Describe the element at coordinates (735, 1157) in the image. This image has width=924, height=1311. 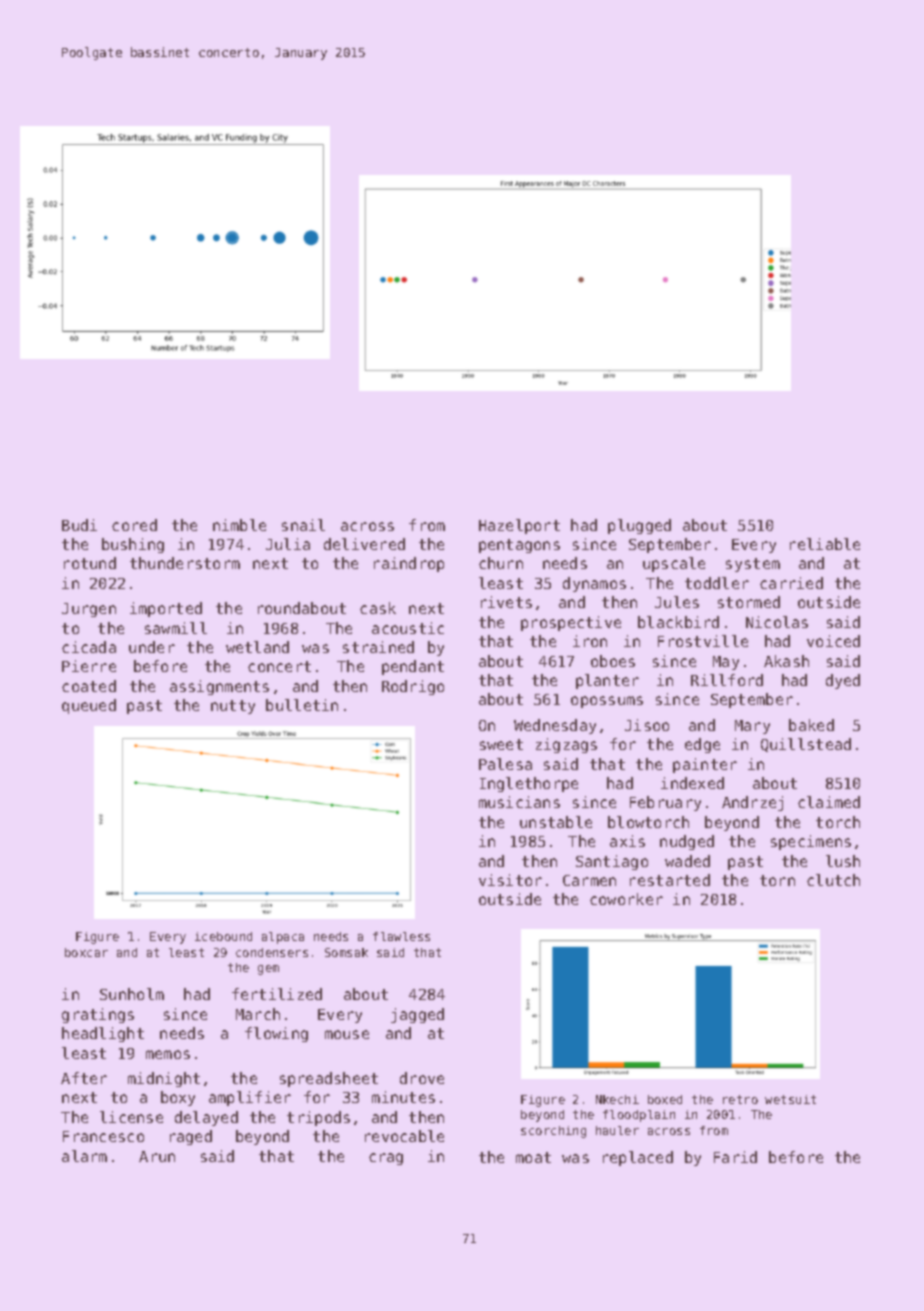
I see `Farid` at that location.
